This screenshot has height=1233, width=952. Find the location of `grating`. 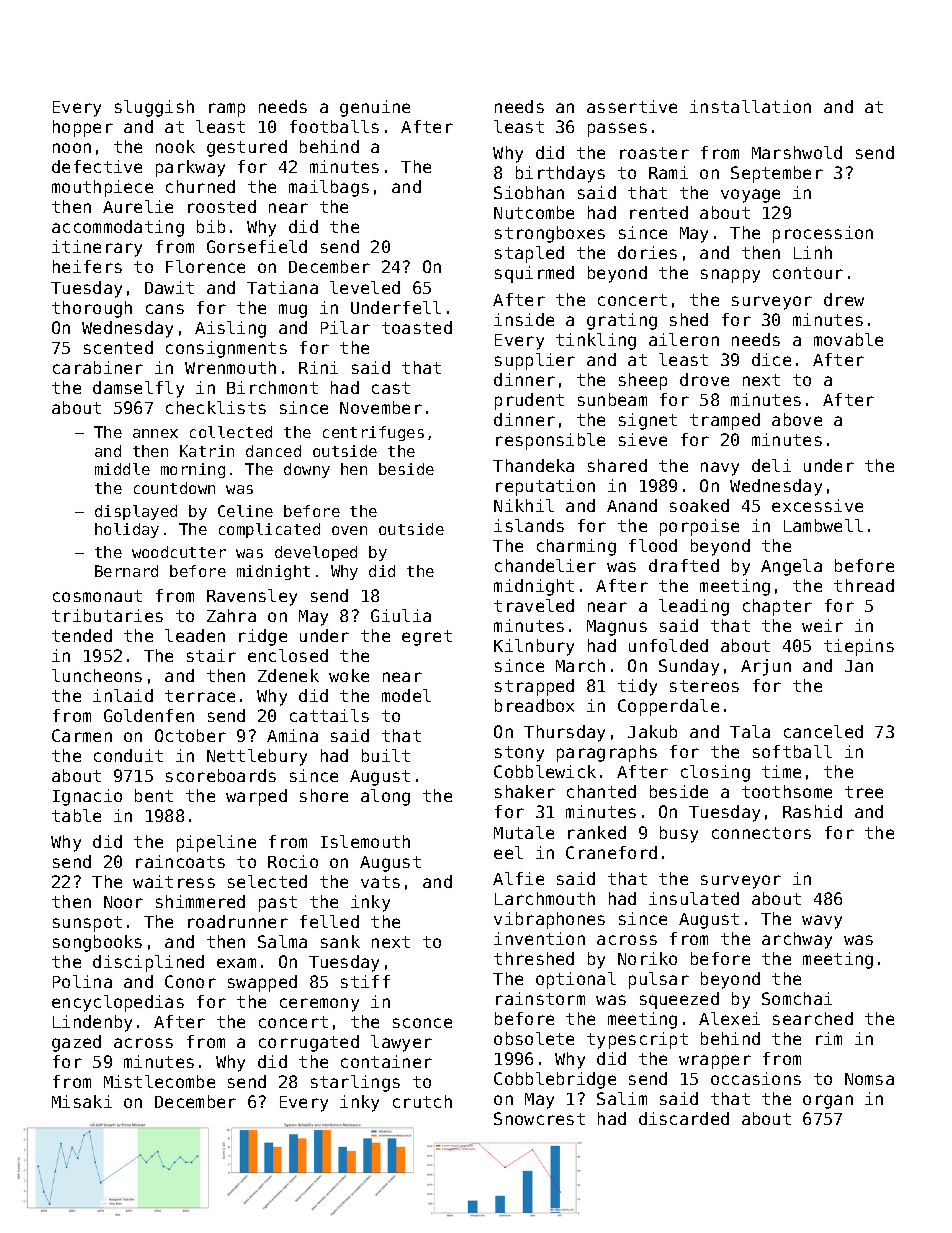

grating is located at coordinates (622, 321).
